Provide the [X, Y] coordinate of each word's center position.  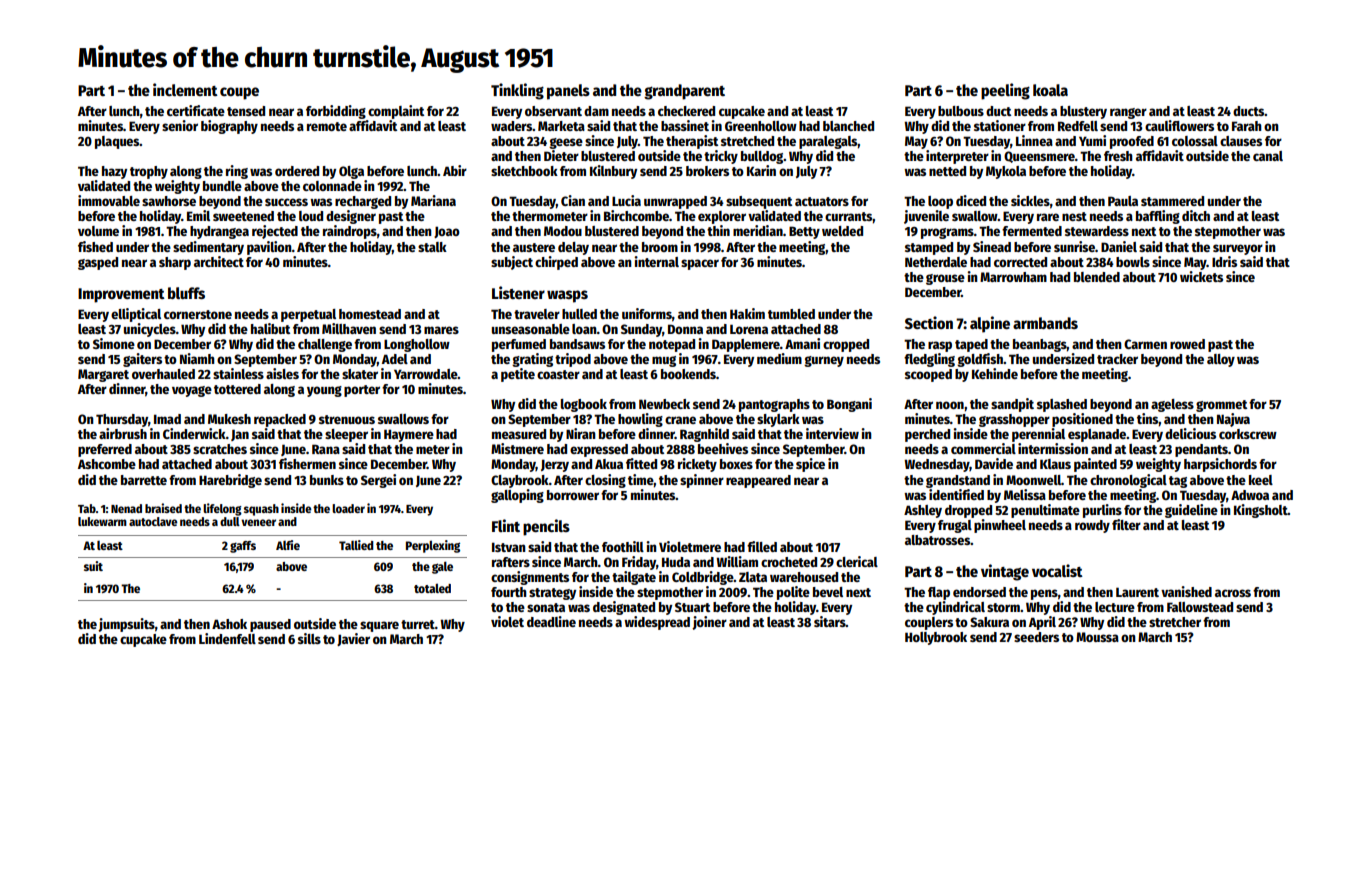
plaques [117, 142]
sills [309, 638]
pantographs [774, 405]
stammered [1172, 201]
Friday [639, 563]
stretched [747, 141]
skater [360, 374]
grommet [1221, 406]
